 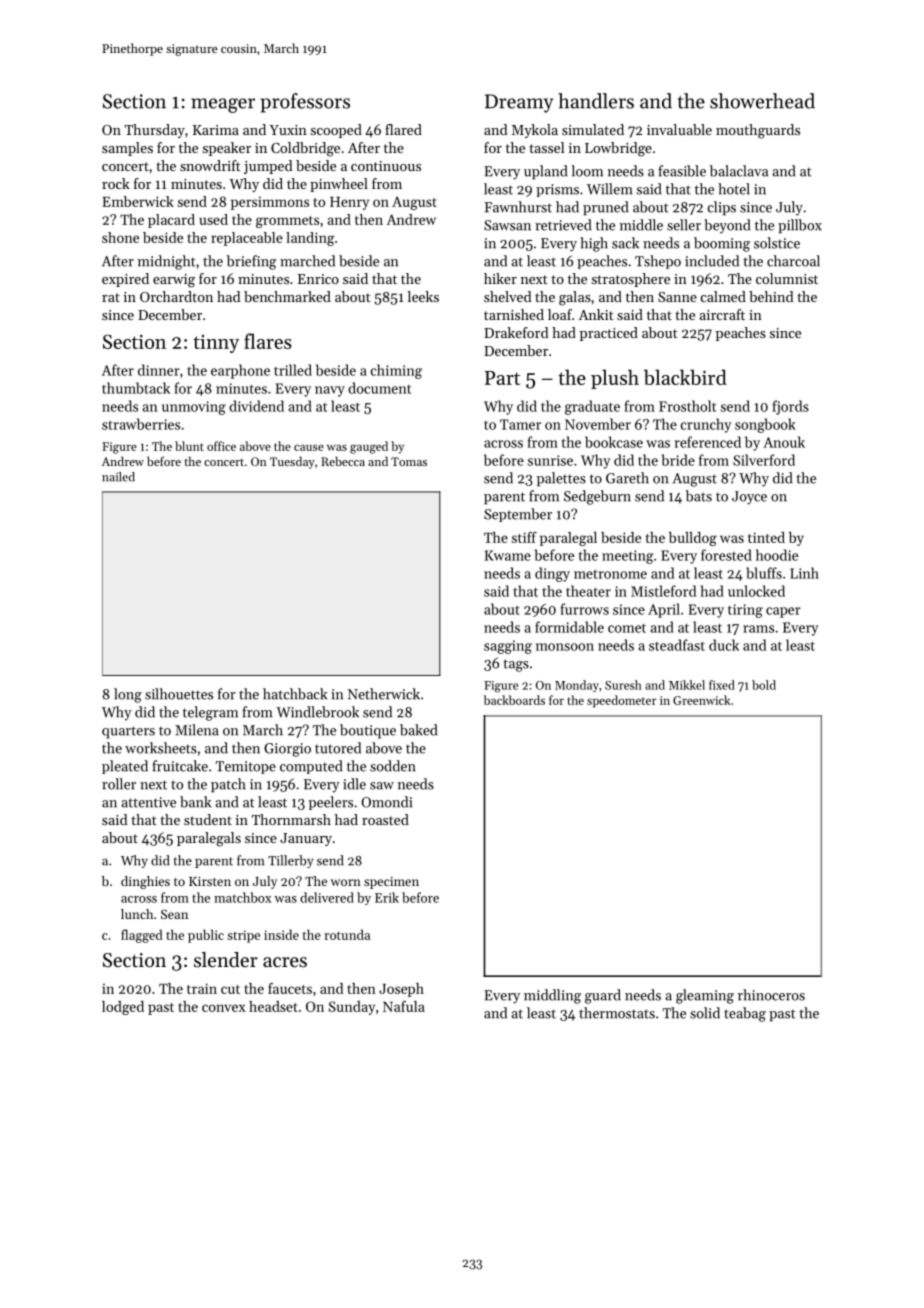 What do you see at coordinates (223, 105) in the screenshot?
I see `meager` at bounding box center [223, 105].
